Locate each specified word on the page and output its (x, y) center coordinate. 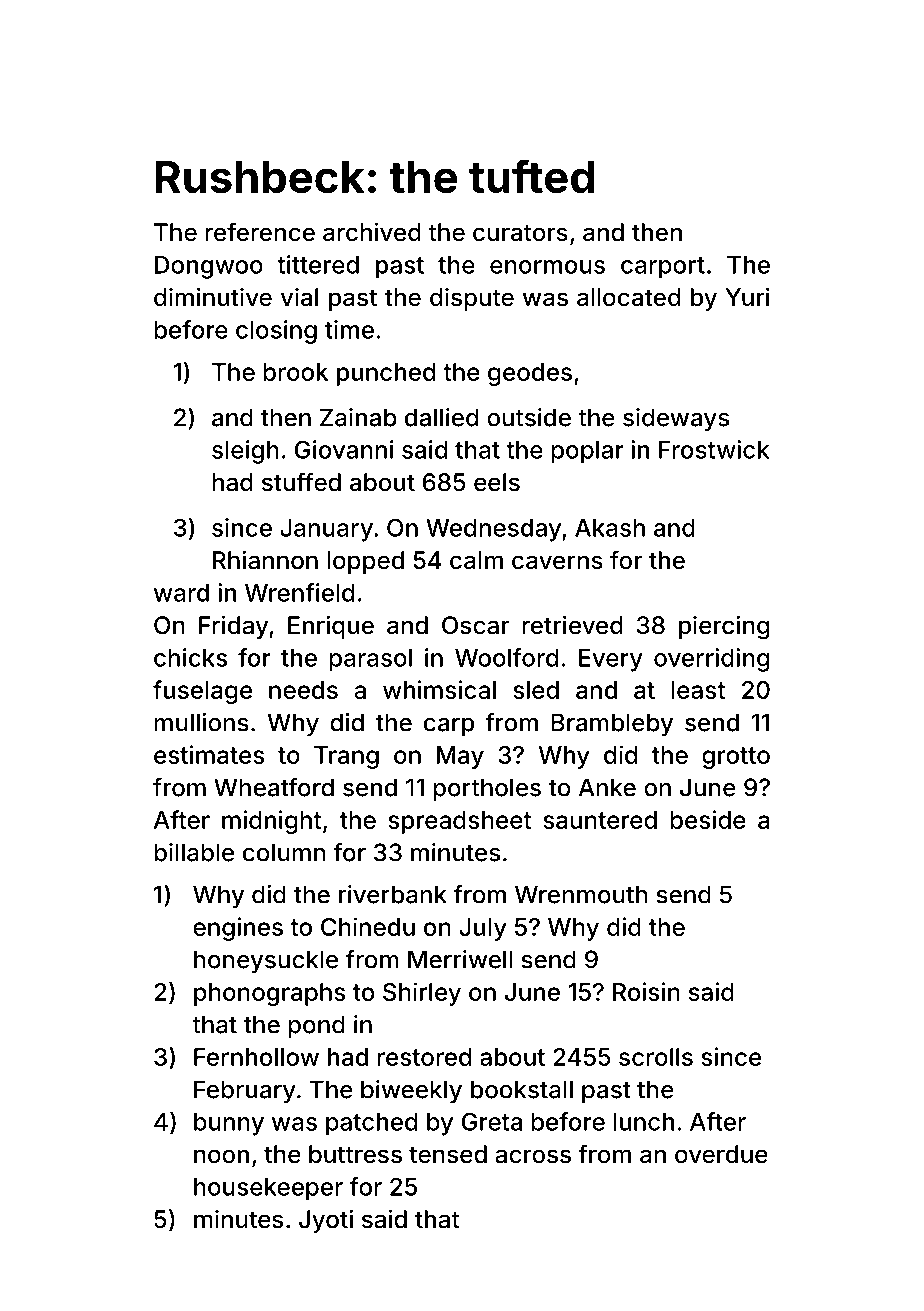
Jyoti (326, 1221)
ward (181, 593)
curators (520, 233)
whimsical (439, 689)
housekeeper (268, 1189)
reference (260, 232)
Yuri (747, 296)
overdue (721, 1154)
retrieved (572, 625)
